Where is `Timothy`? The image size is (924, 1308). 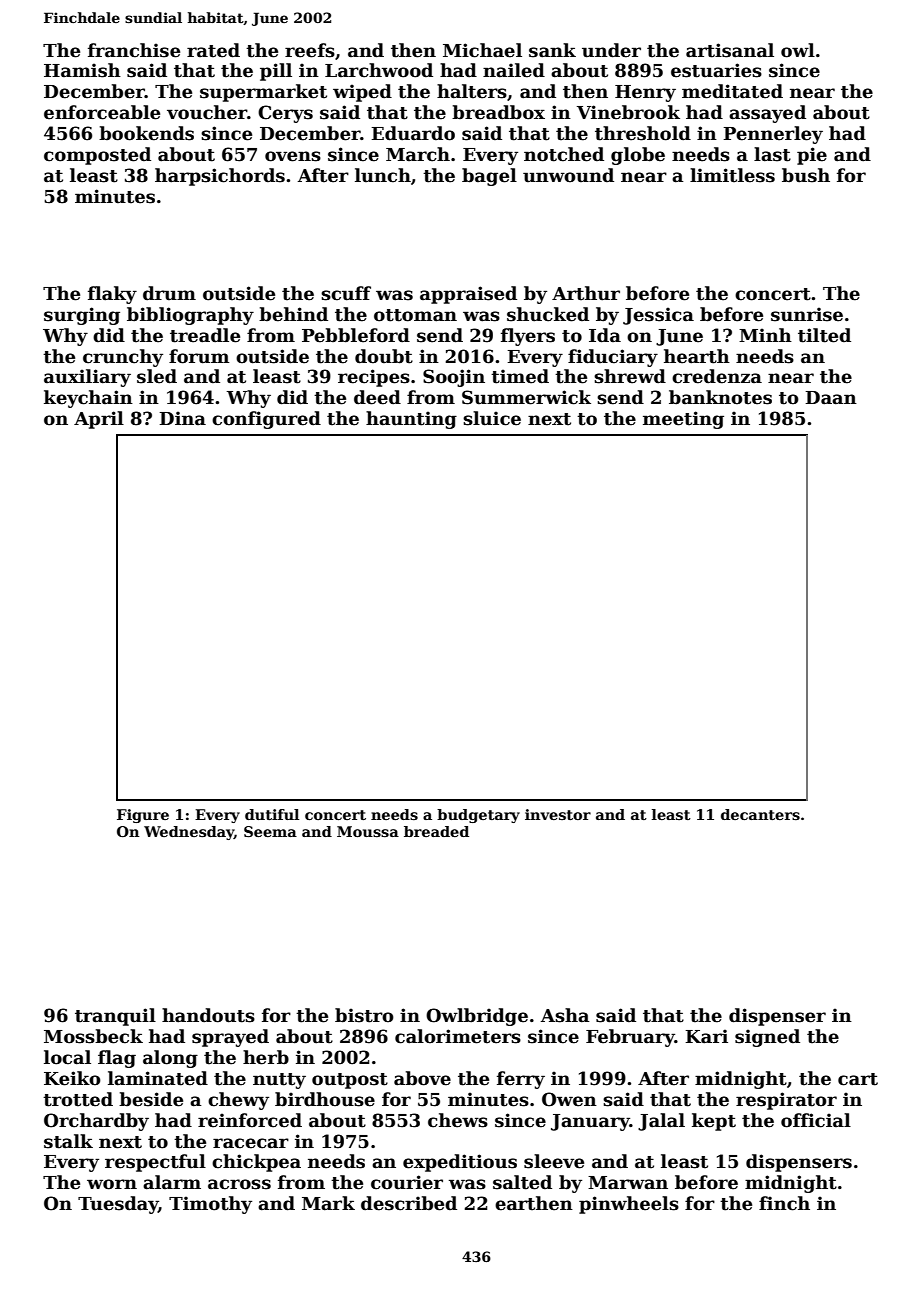
Timothy is located at coordinates (210, 1205).
